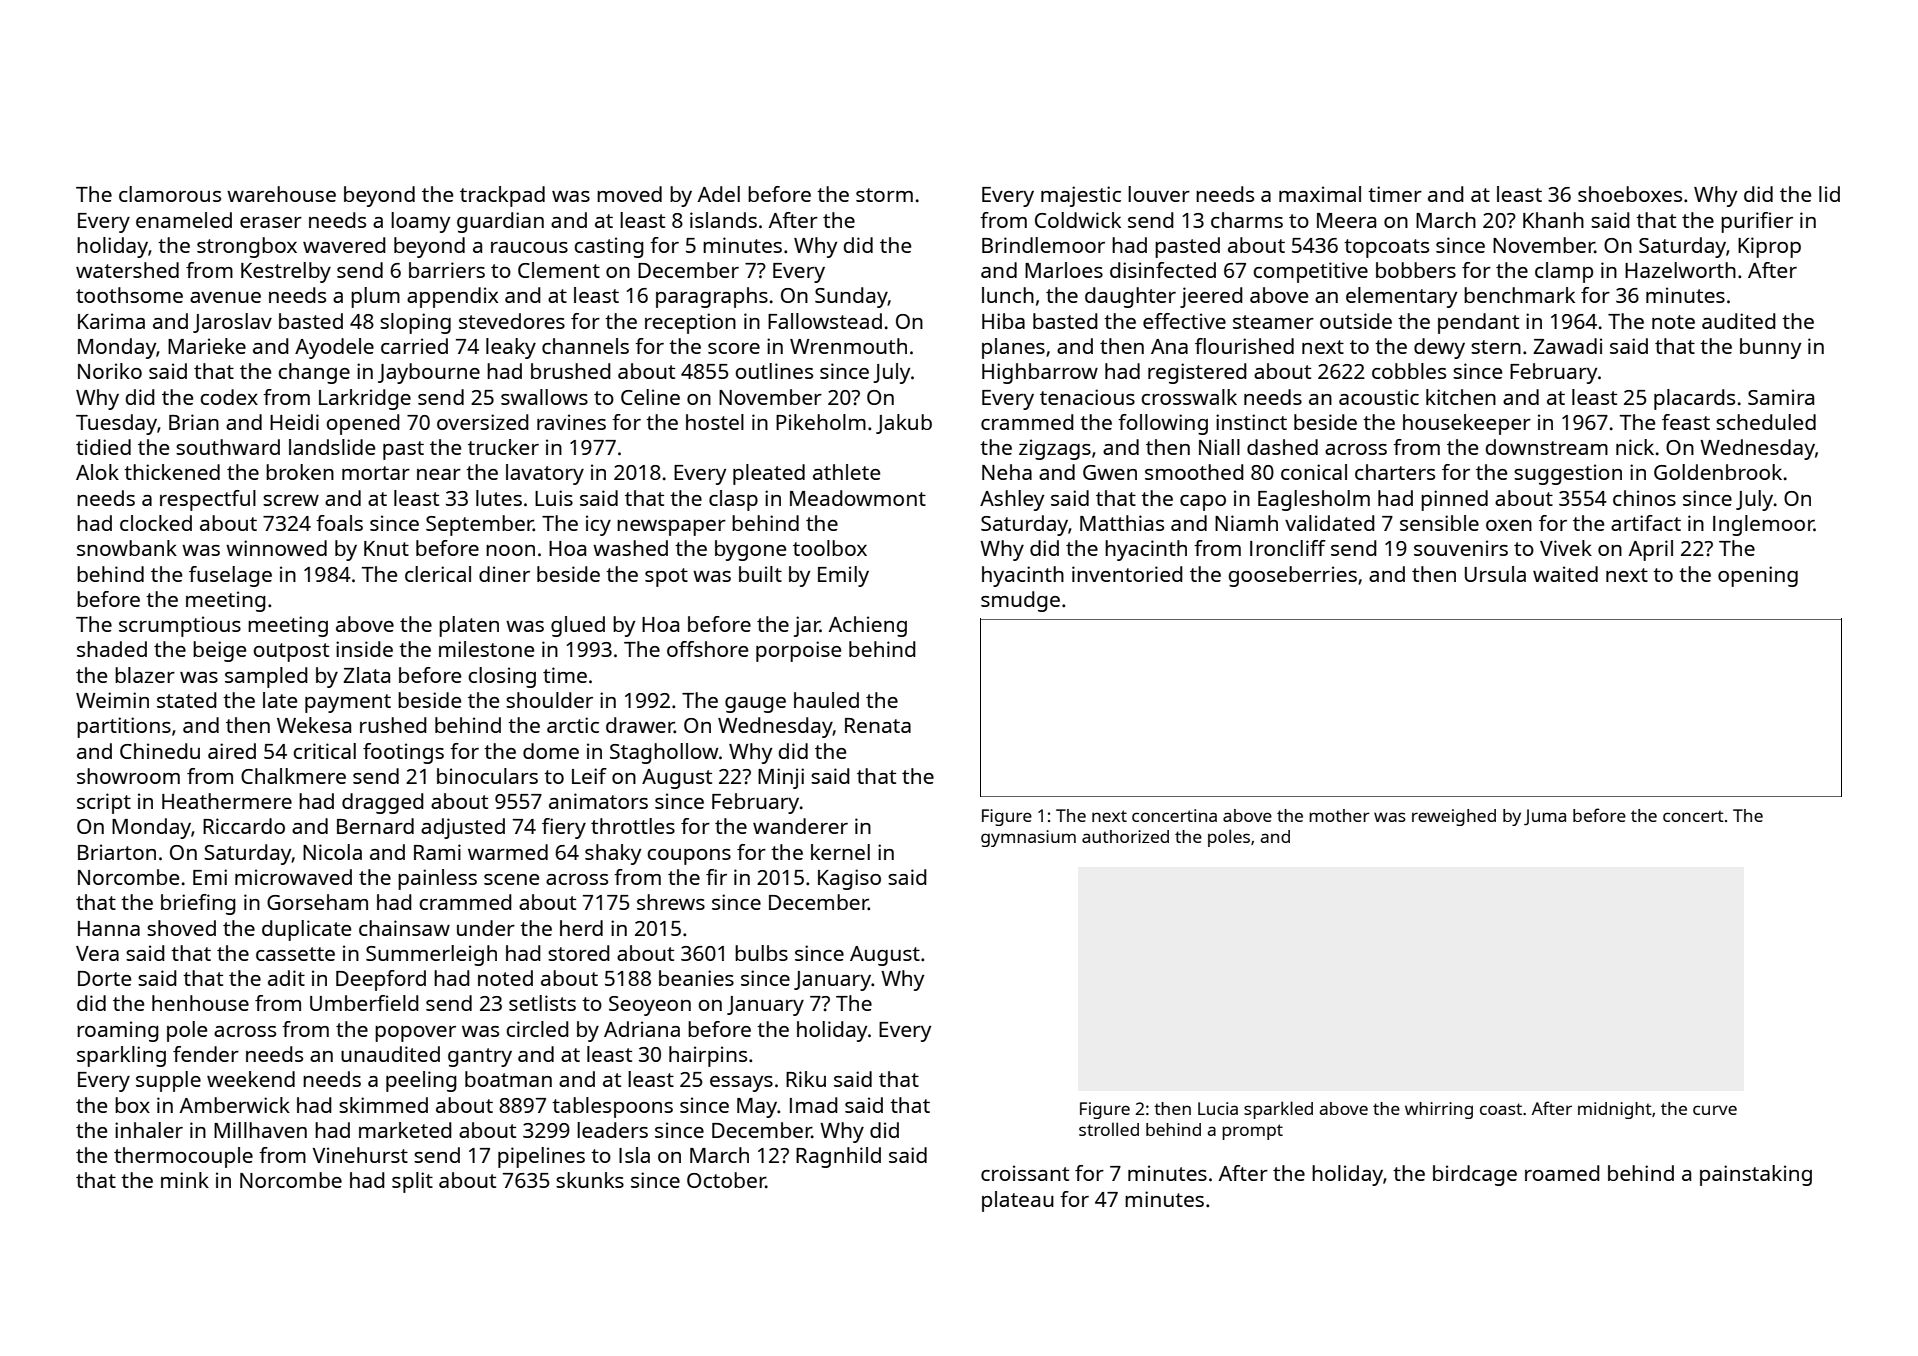 This screenshot has width=1918, height=1356. Describe the element at coordinates (1078, 220) in the screenshot. I see `Coldwick` at that location.
